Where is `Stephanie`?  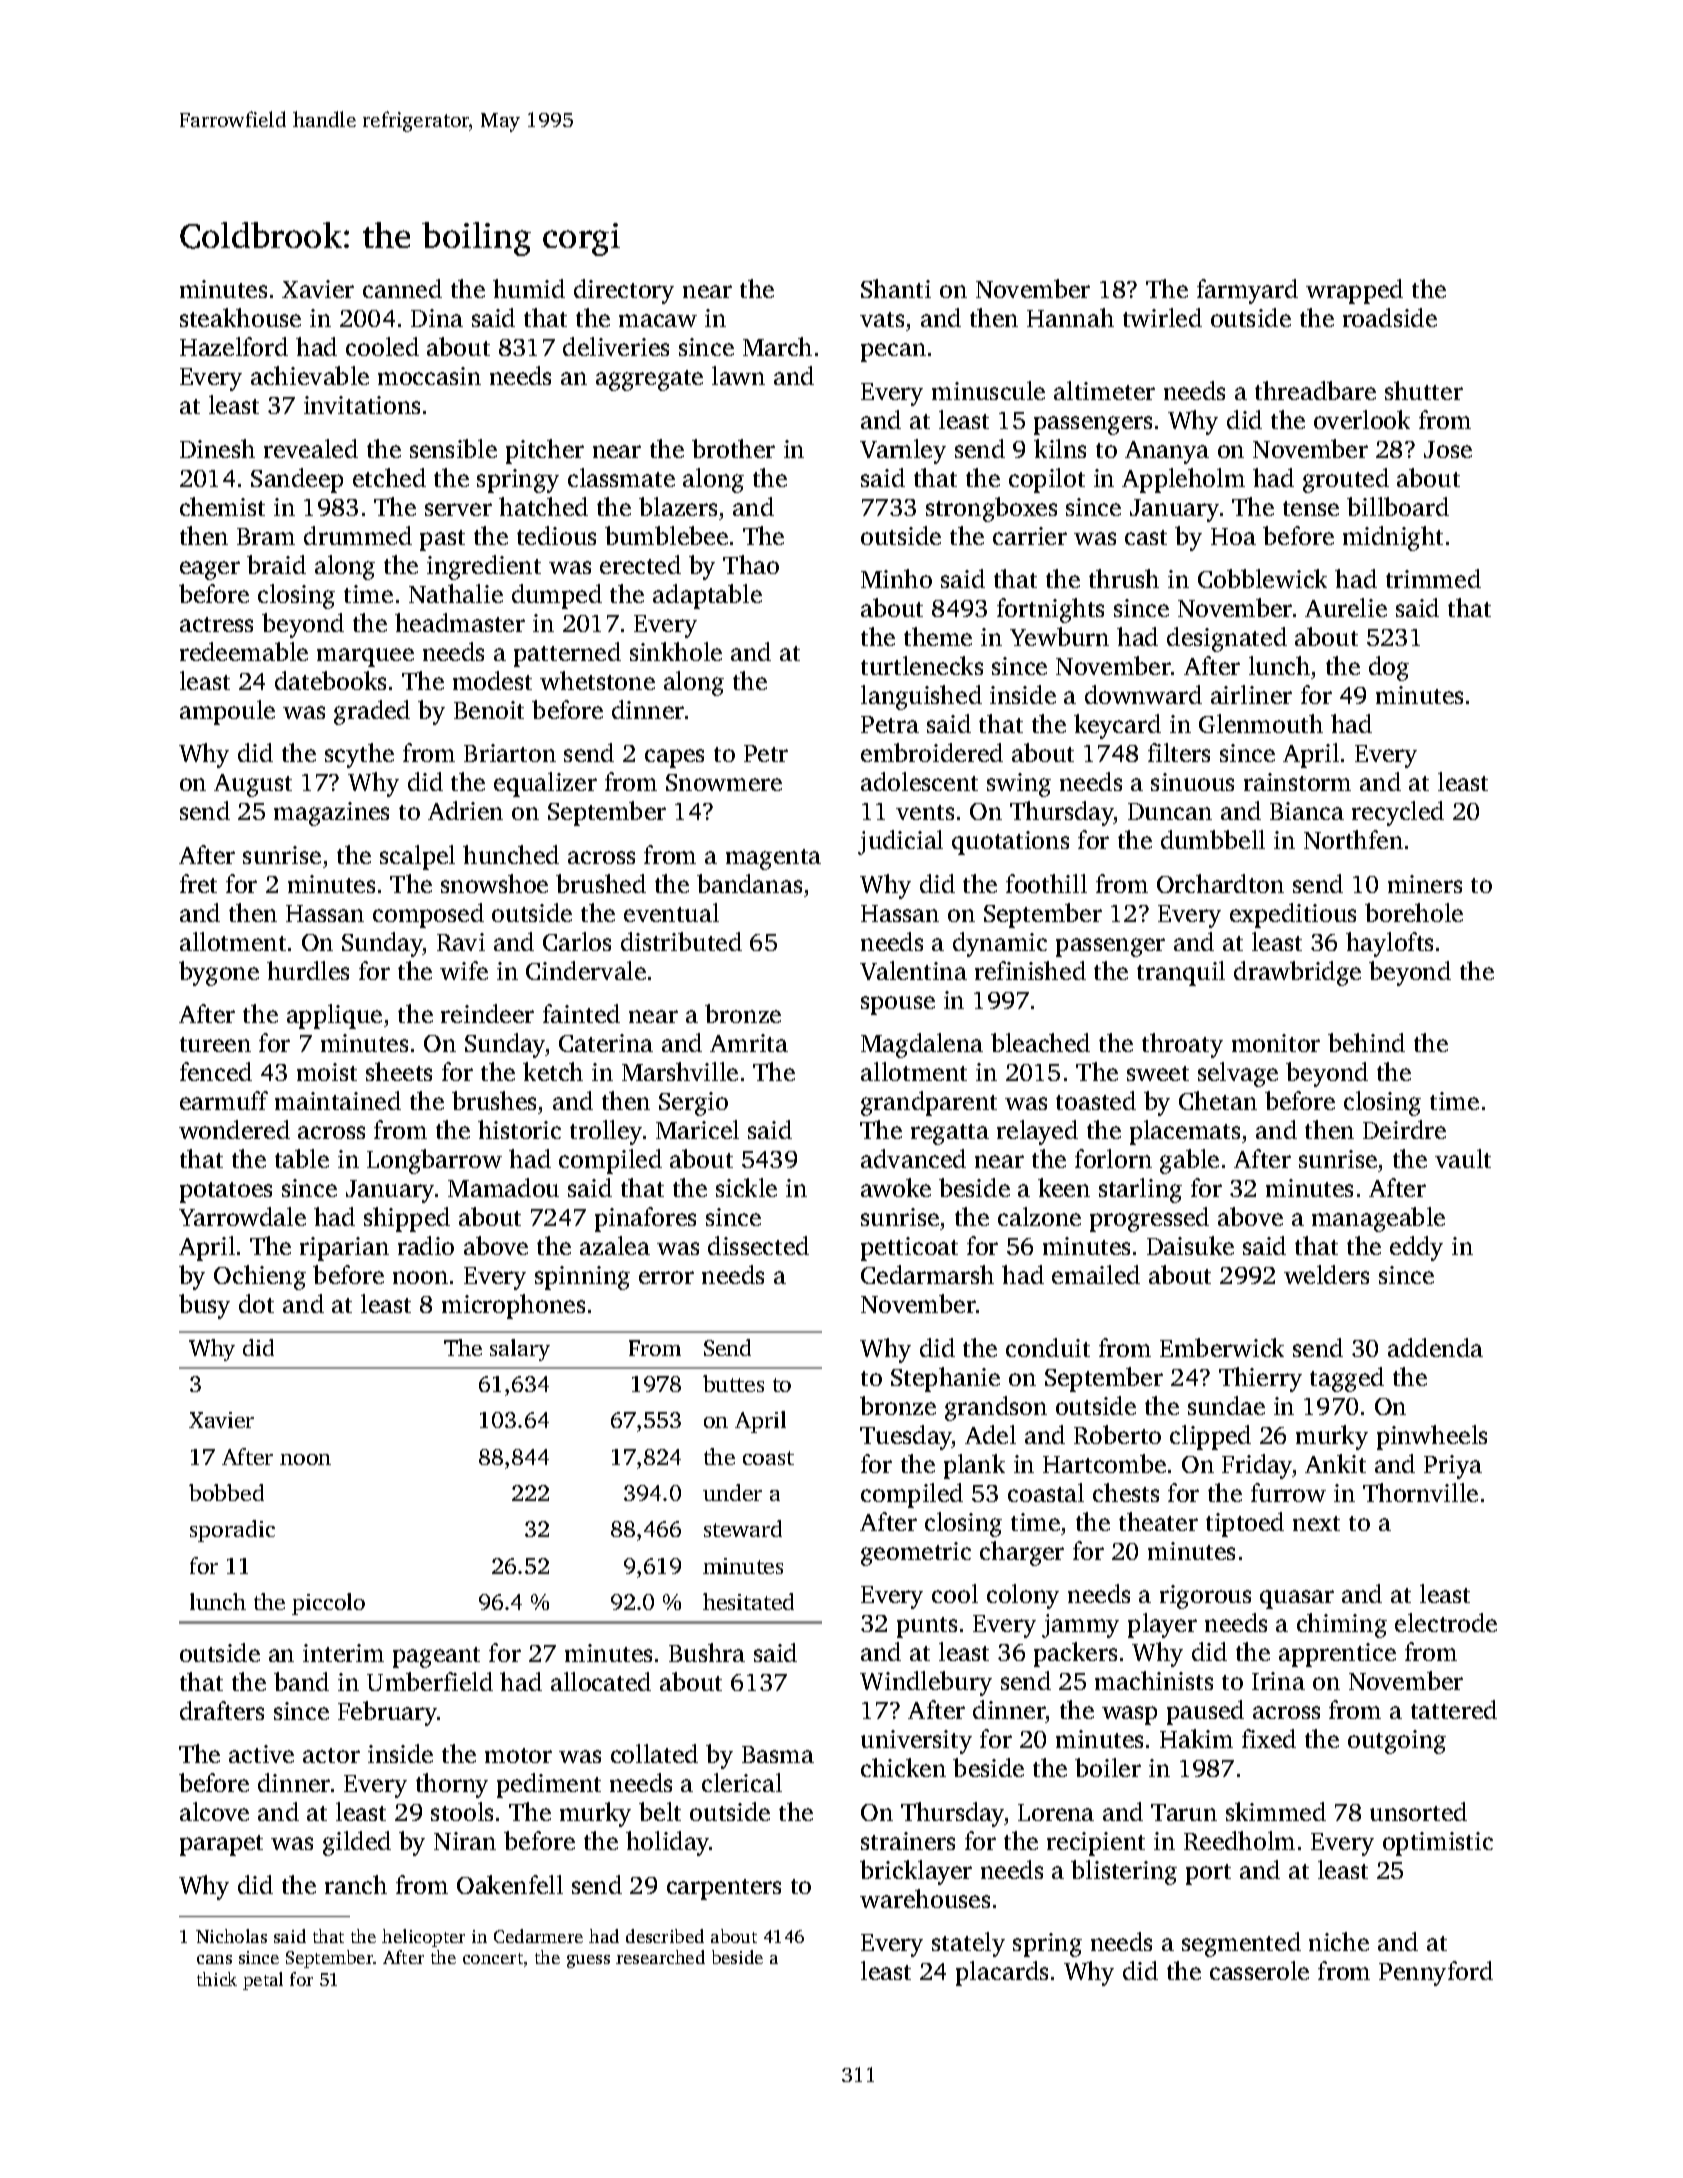 Stephanie is located at coordinates (945, 1379).
